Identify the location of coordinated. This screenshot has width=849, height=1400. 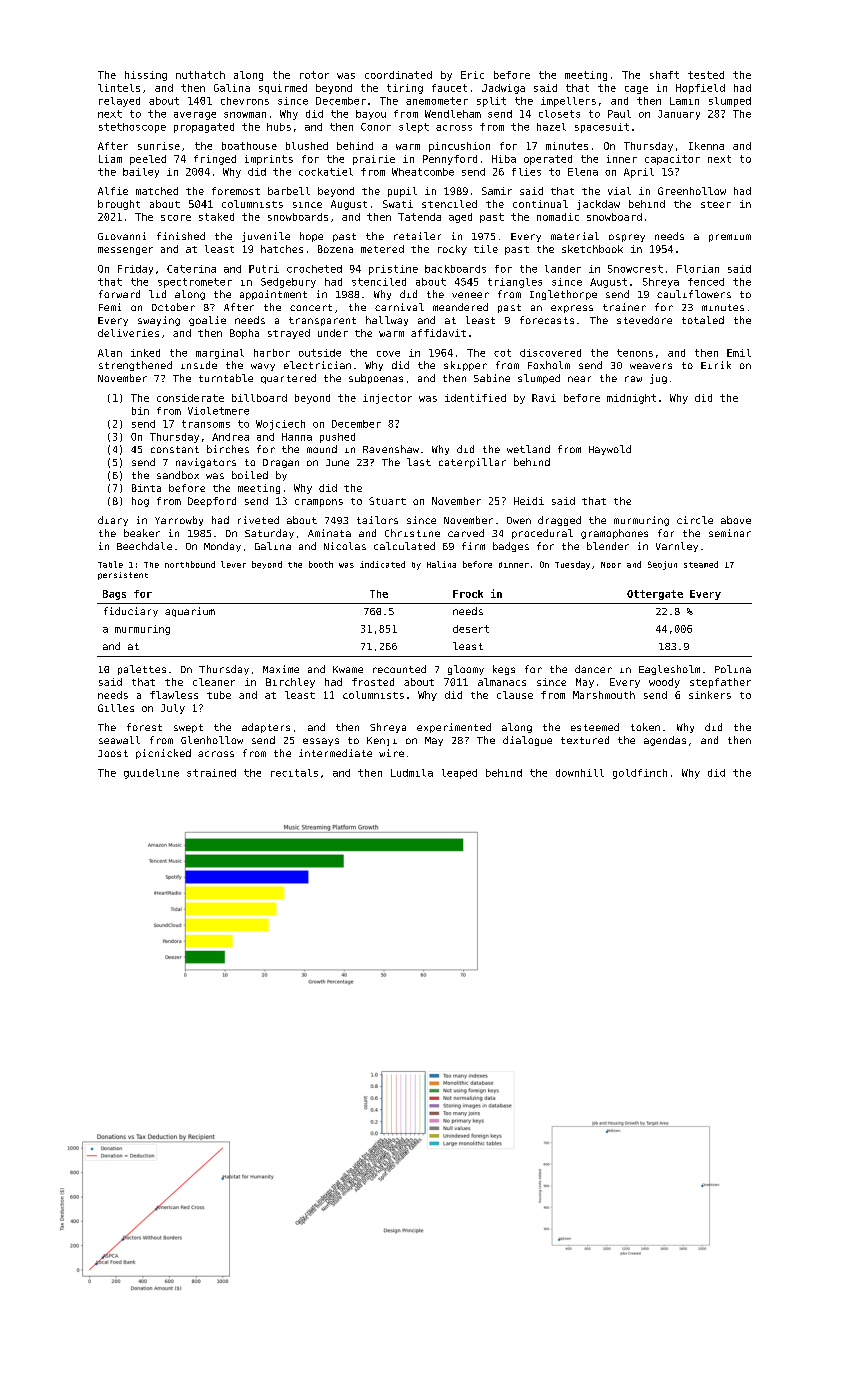
(398, 75).
